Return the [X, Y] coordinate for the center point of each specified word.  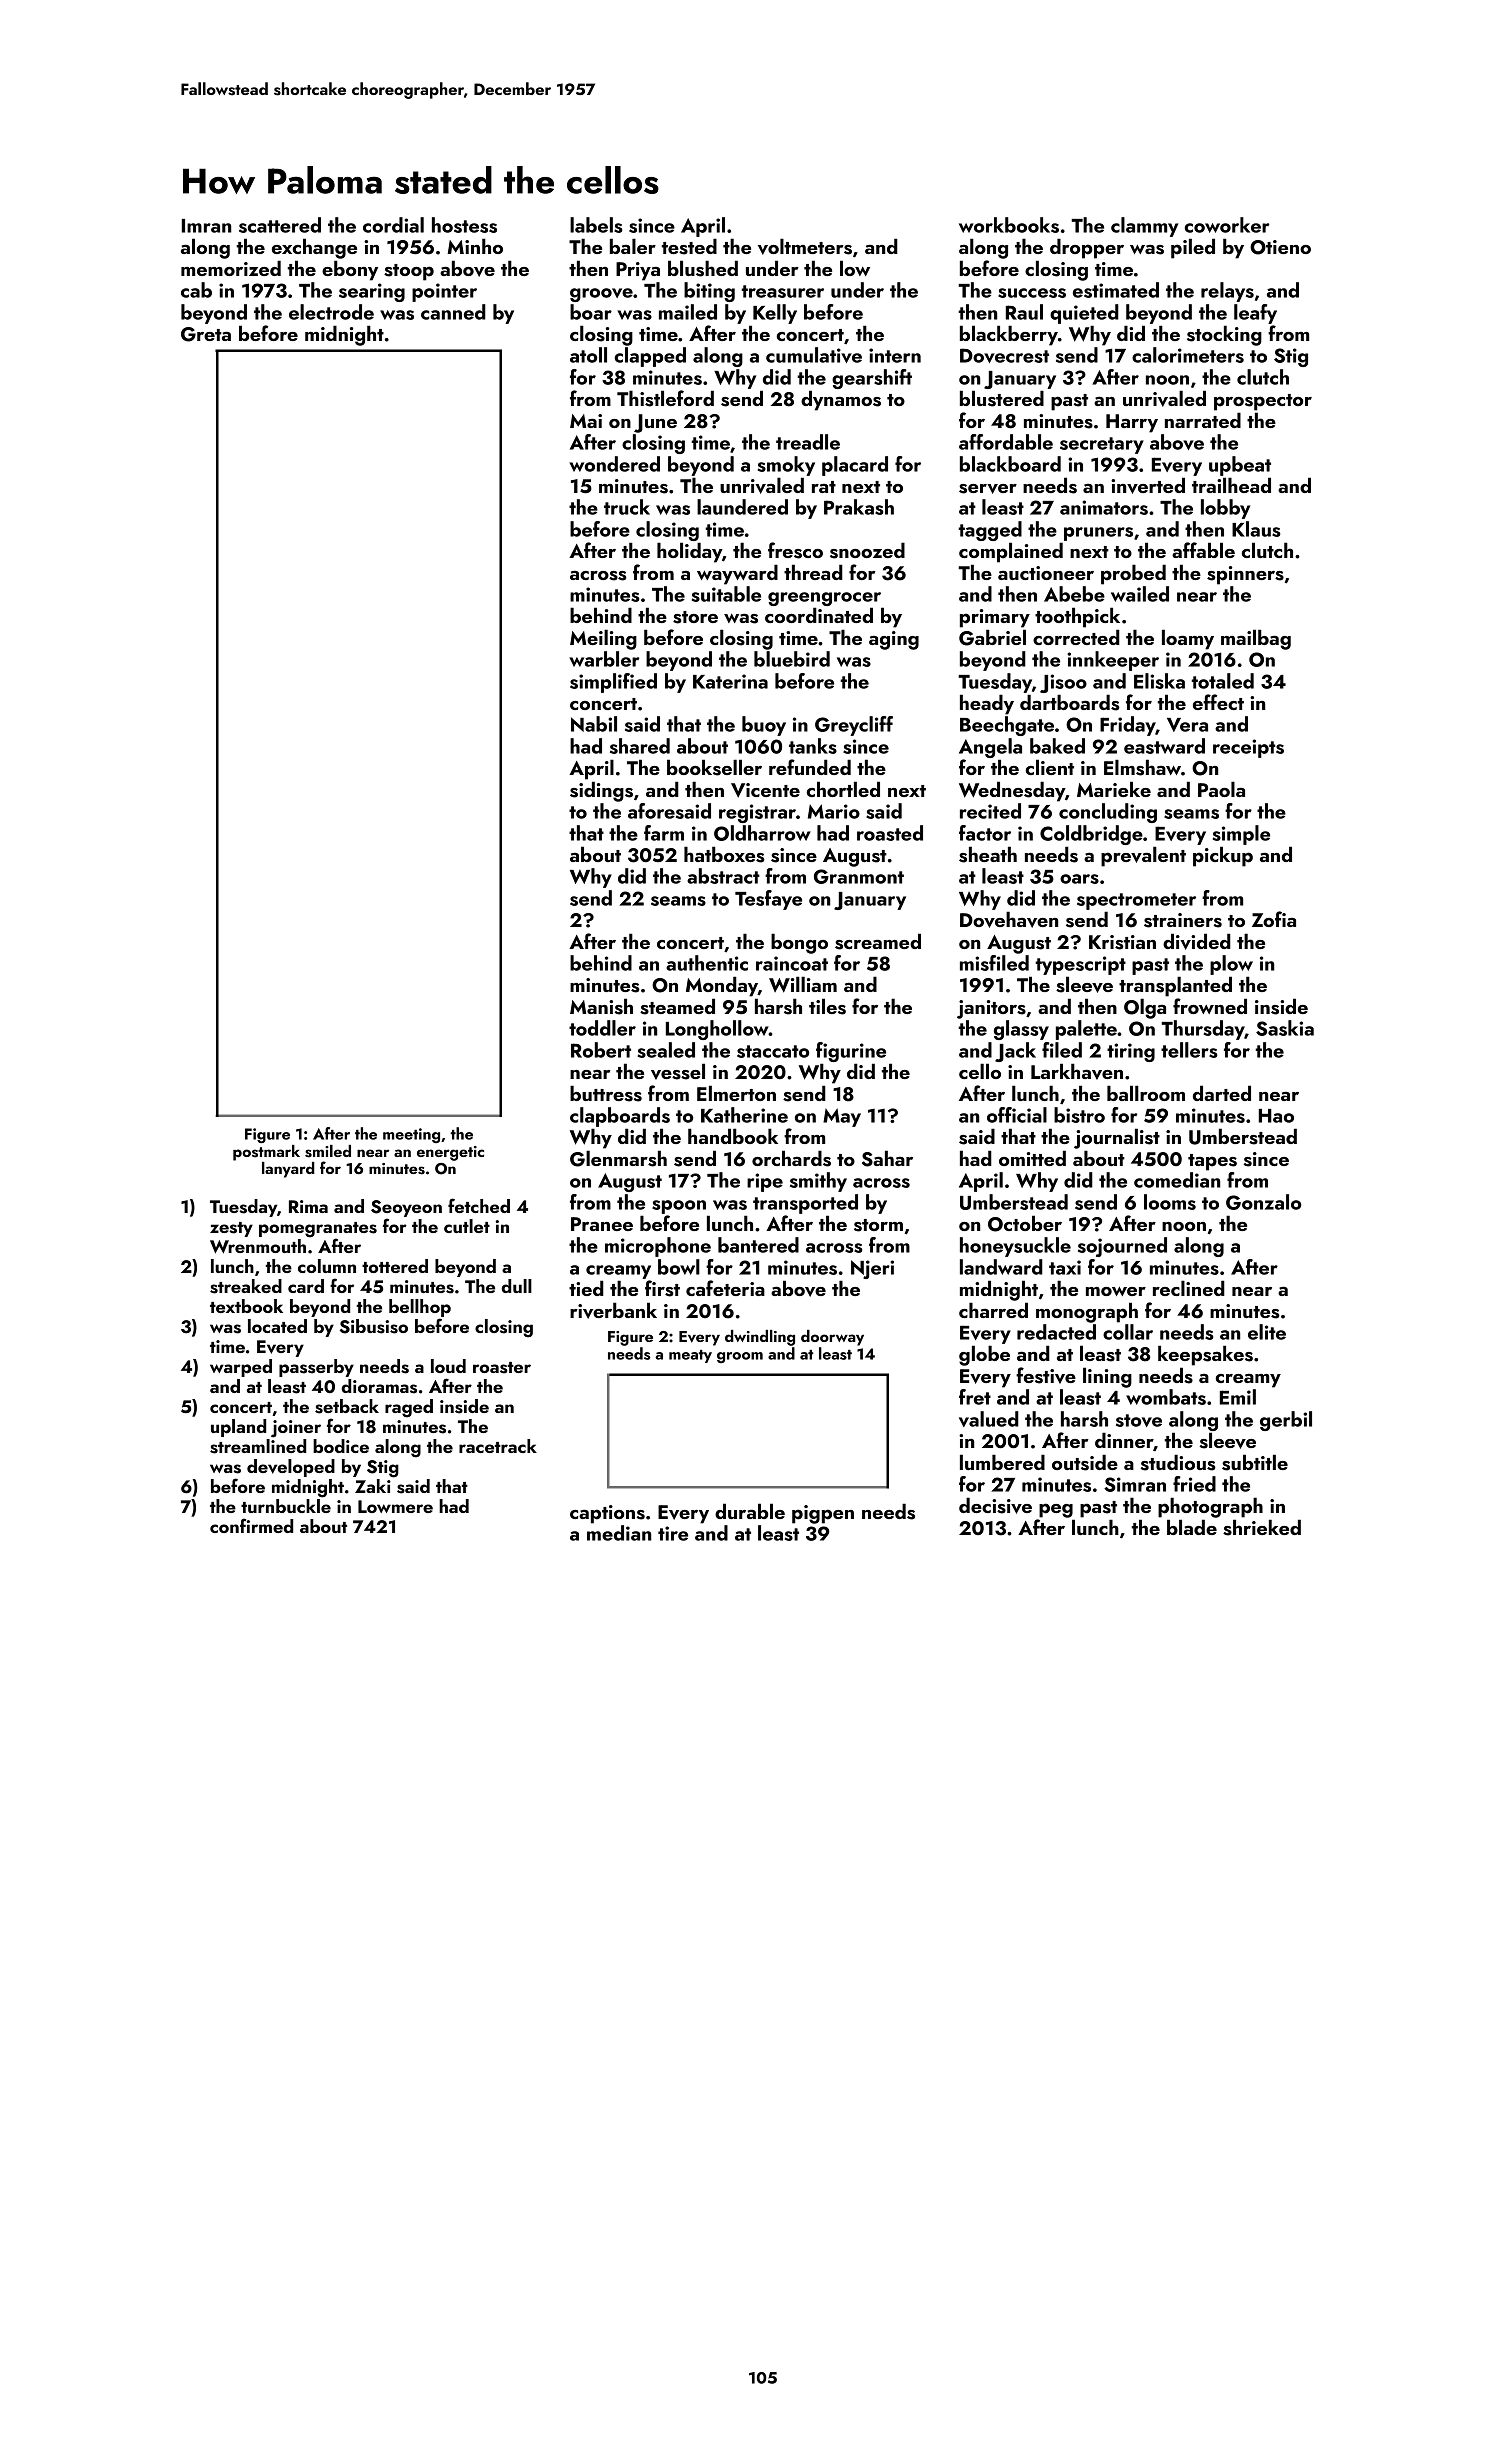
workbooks [1009, 225]
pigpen [823, 1514]
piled [1193, 248]
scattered [280, 225]
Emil [1238, 1397]
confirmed [251, 1525]
